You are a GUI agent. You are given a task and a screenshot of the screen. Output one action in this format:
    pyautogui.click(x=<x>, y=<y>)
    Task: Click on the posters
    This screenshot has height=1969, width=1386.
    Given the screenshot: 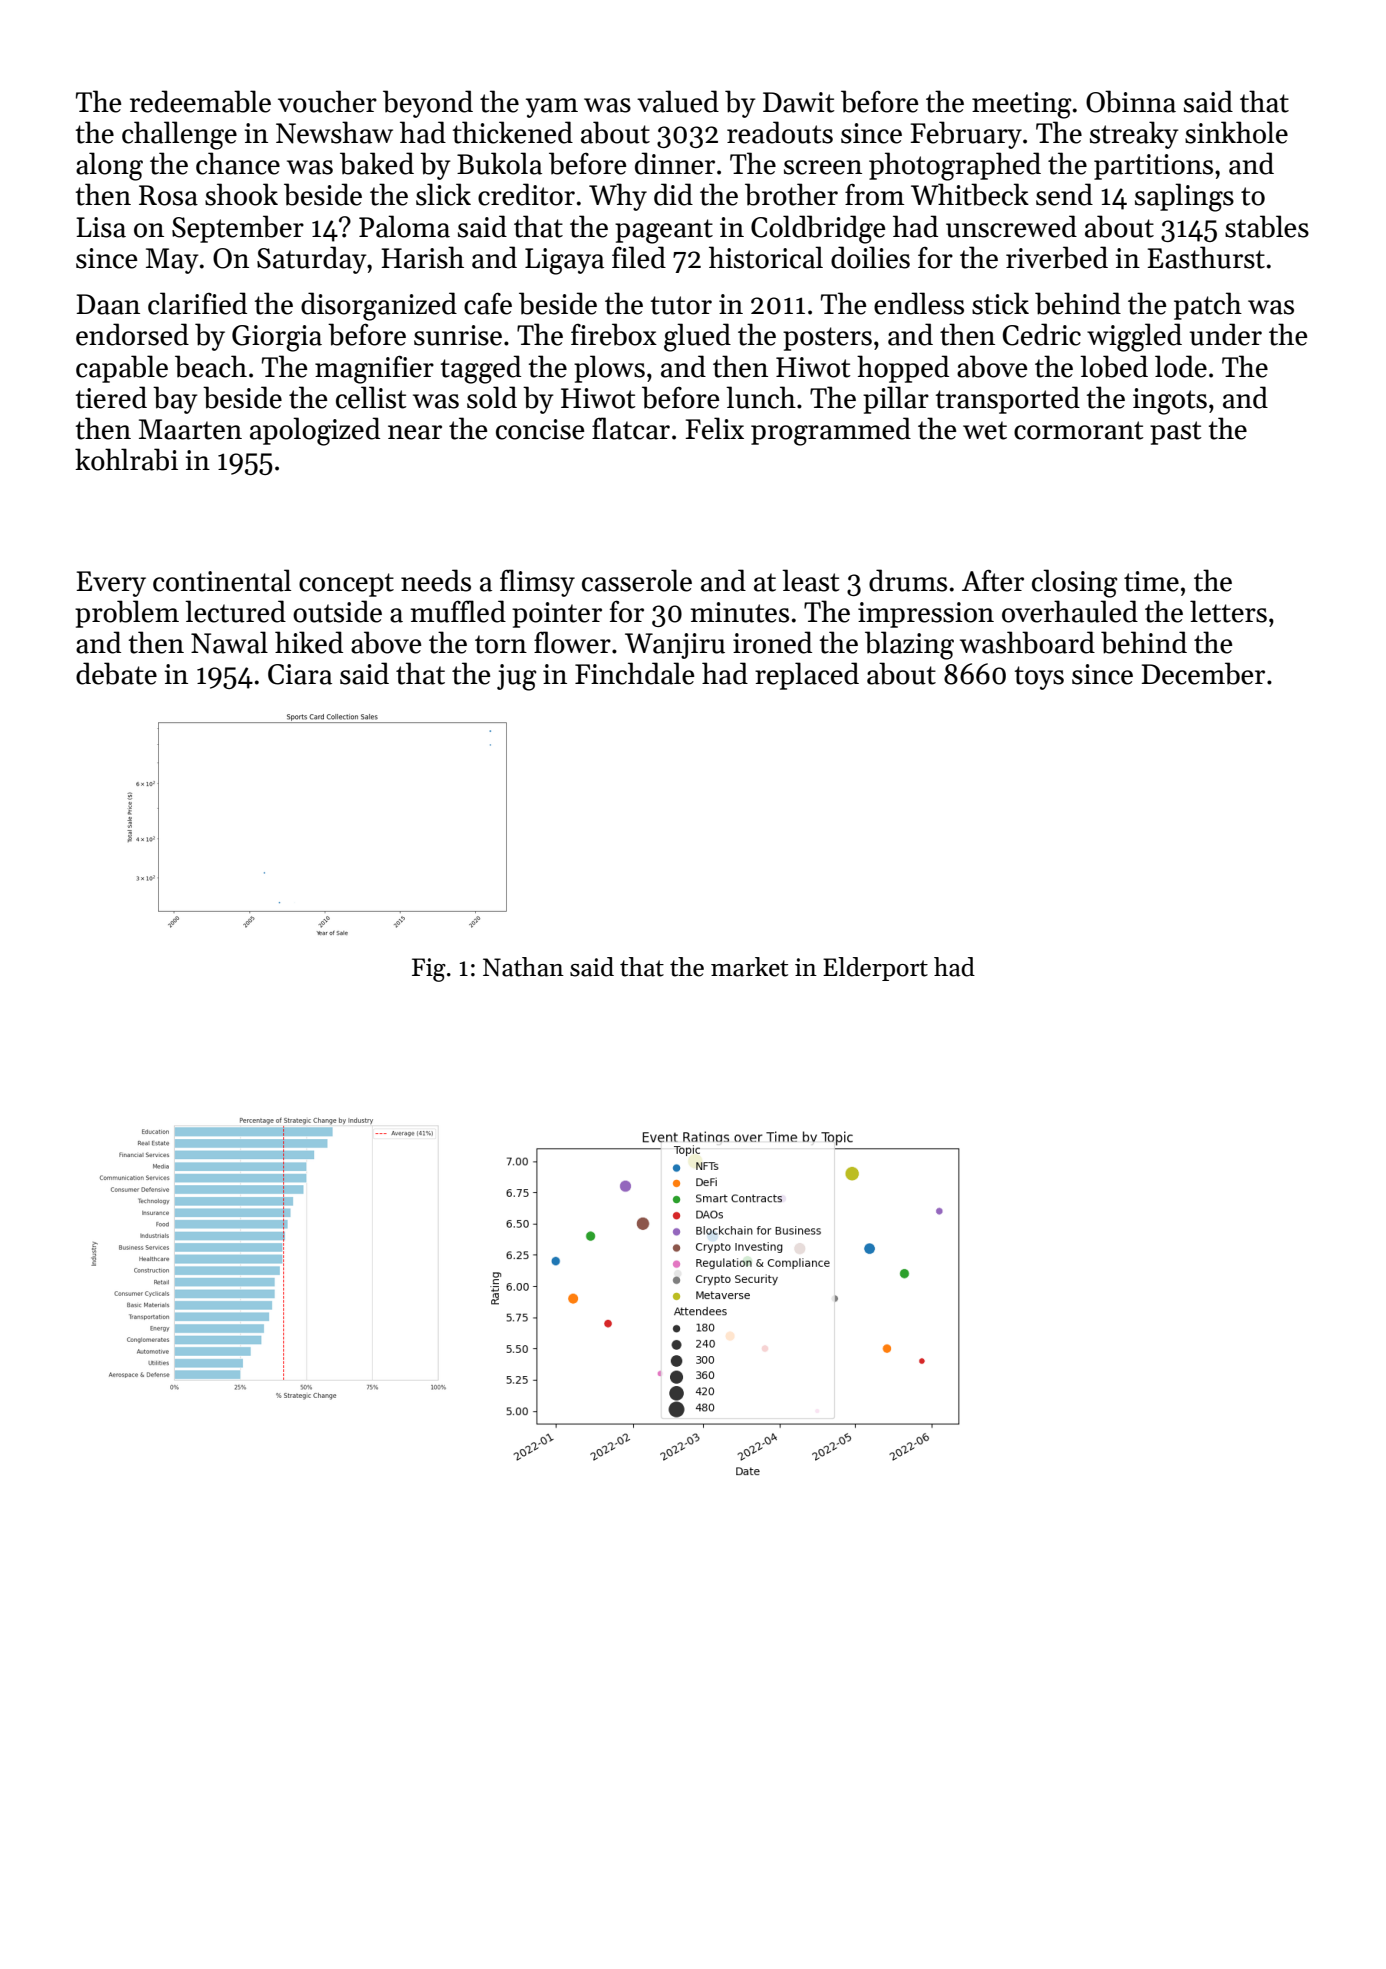 What is the action you would take?
    pyautogui.click(x=827, y=339)
